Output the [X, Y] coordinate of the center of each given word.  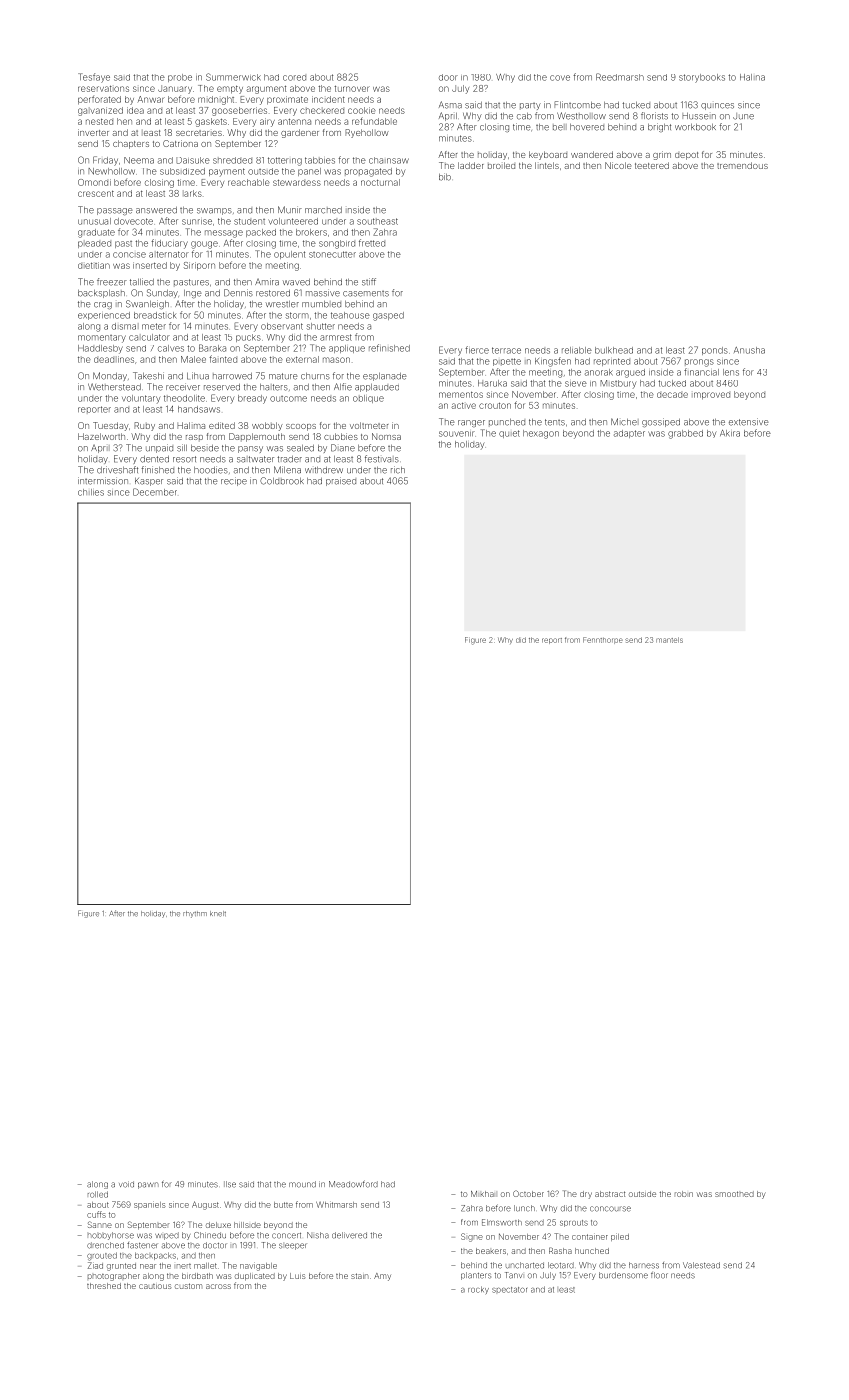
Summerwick [233, 77]
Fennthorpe [603, 640]
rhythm [195, 914]
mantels [669, 640]
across [218, 1286]
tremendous [742, 165]
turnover [352, 89]
